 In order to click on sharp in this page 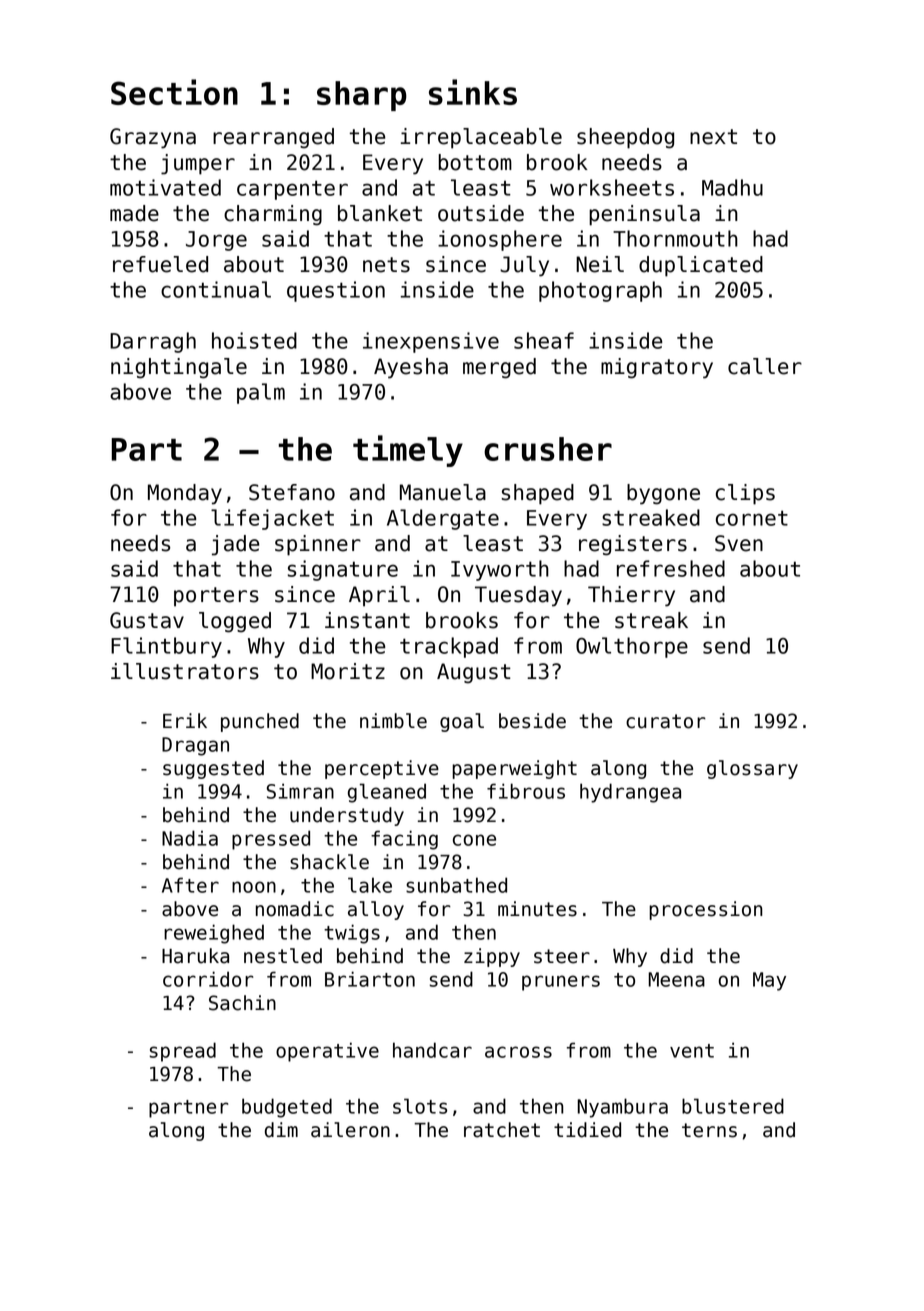, I will do `click(362, 96)`.
